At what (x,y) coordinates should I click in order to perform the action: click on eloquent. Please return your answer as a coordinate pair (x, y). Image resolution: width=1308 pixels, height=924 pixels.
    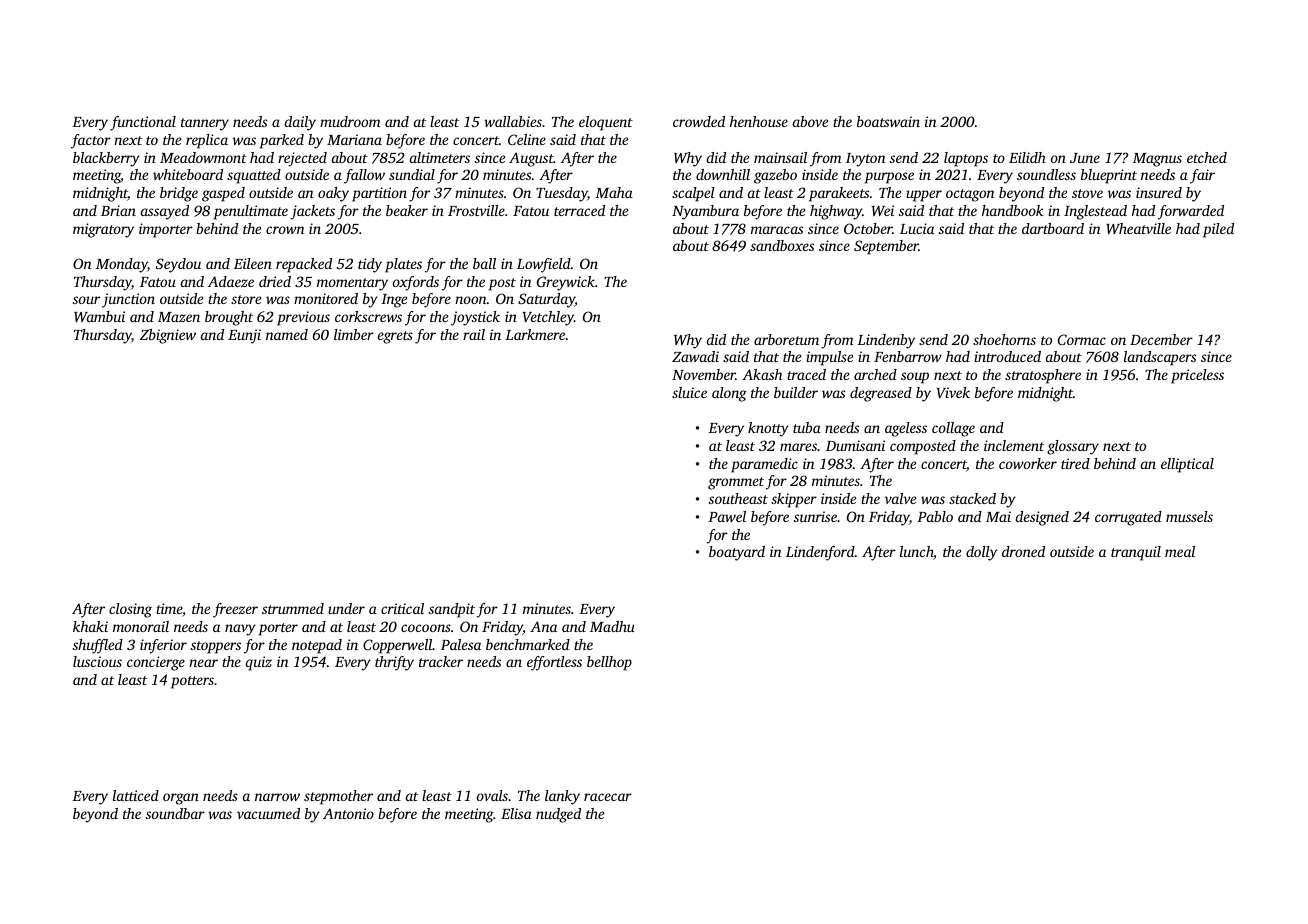
    Looking at the image, I should click on (606, 123).
